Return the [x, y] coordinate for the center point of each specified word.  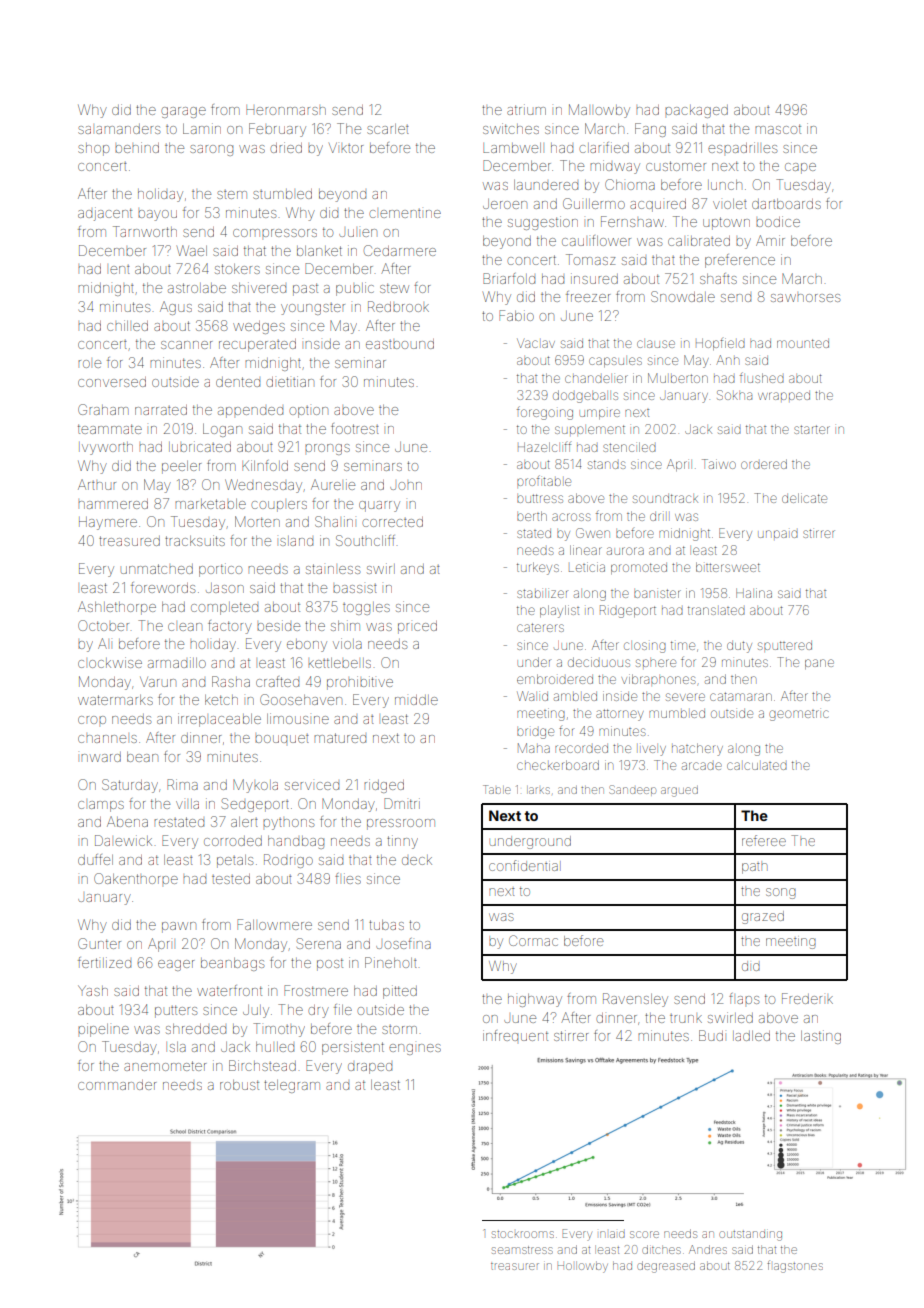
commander [117, 1085]
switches [511, 128]
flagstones [795, 1266]
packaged [696, 111]
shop [93, 149]
